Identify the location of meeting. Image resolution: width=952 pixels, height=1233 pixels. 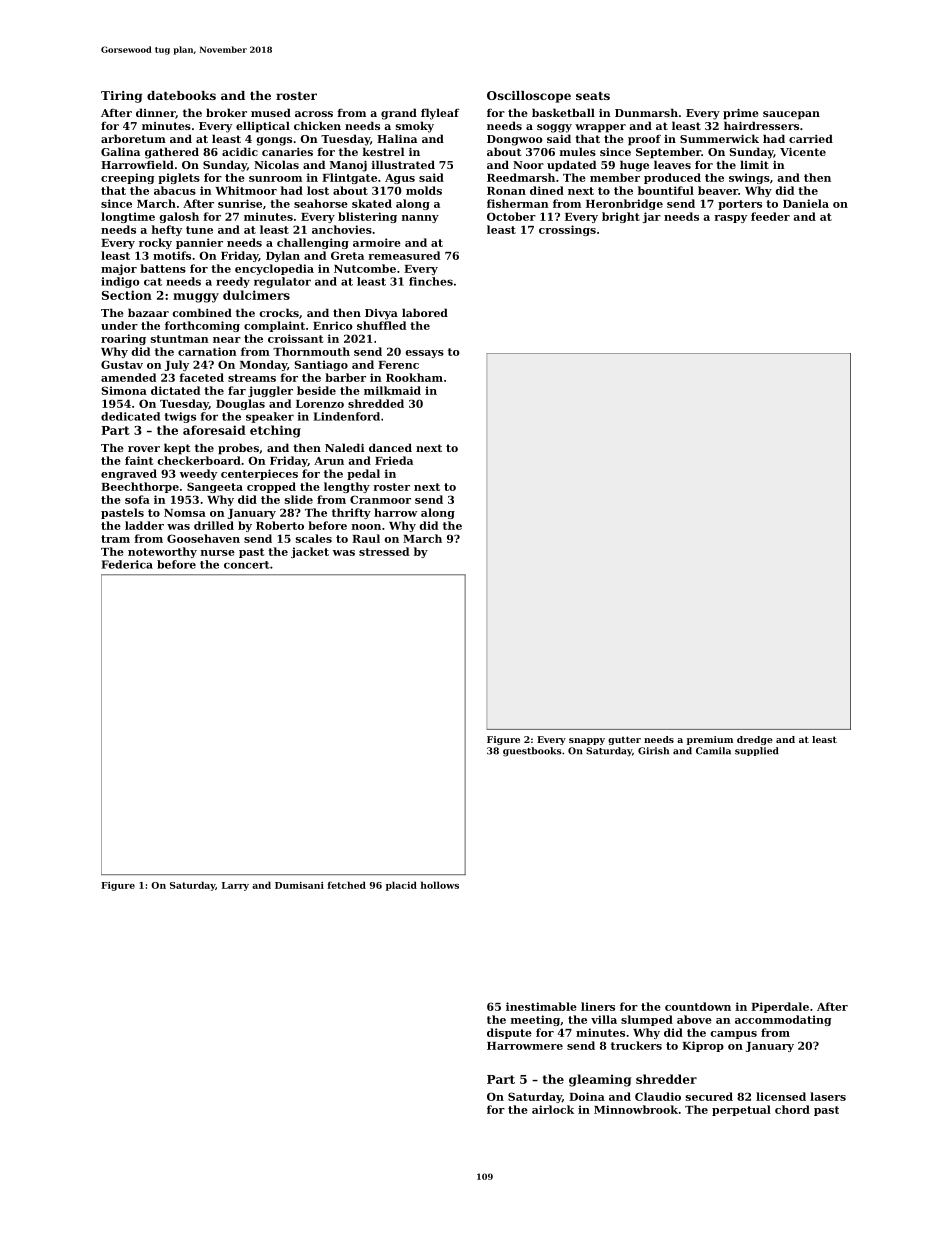
(535, 1020).
